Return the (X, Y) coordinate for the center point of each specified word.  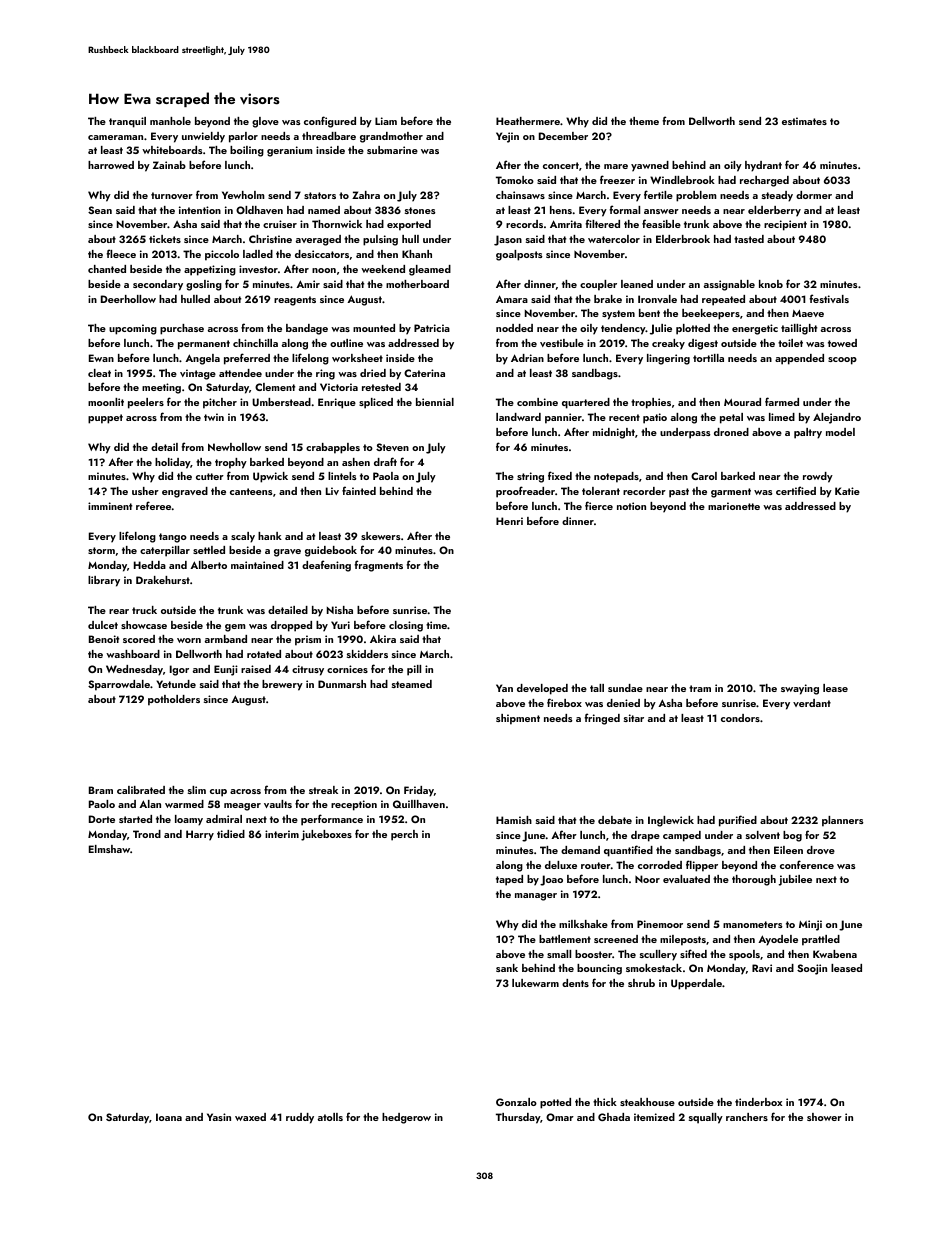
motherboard (417, 284)
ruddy (300, 1118)
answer (661, 211)
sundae (625, 688)
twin (214, 417)
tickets (165, 239)
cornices (347, 669)
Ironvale (657, 299)
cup (218, 793)
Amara (512, 299)
